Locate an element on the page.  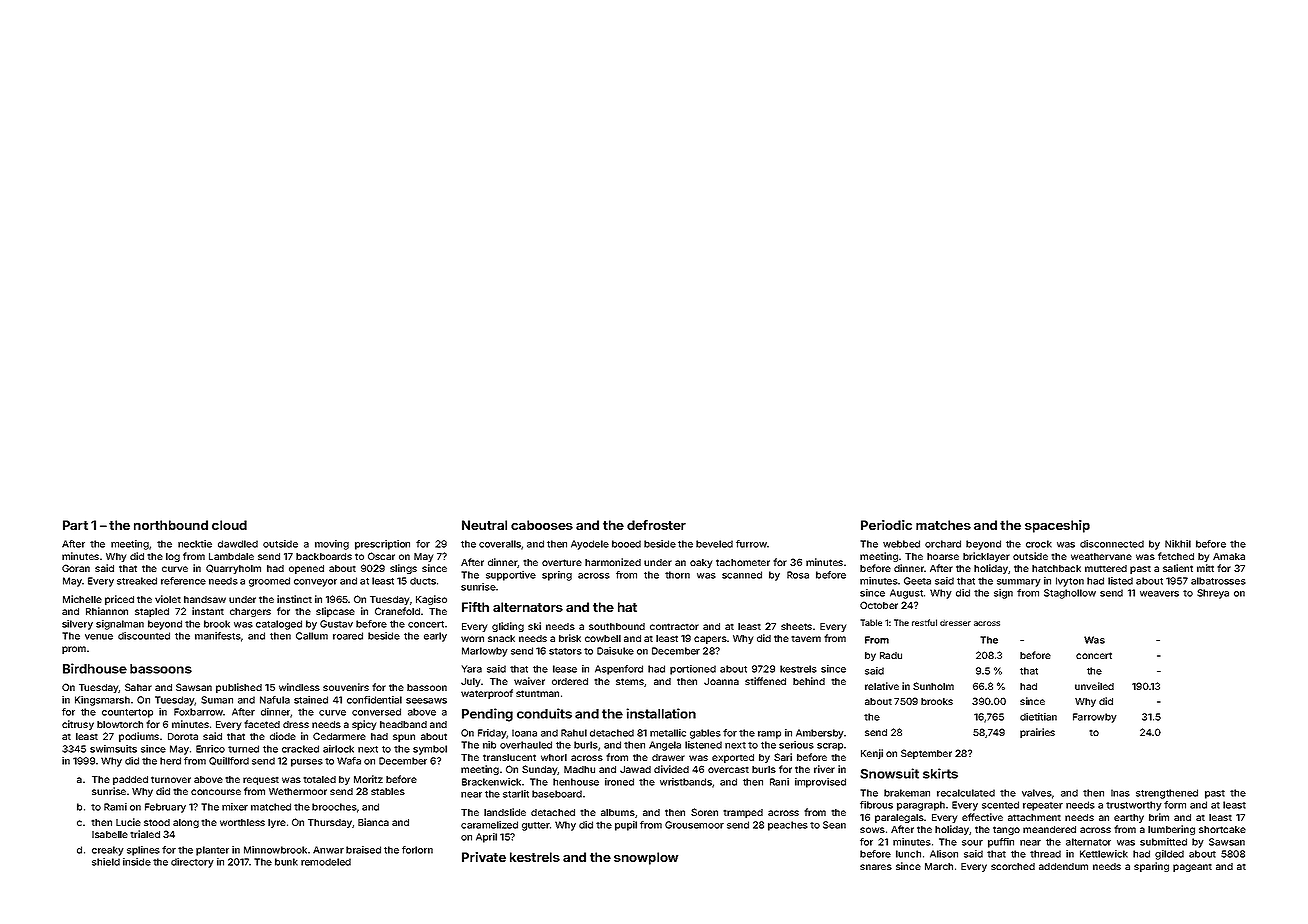
snares is located at coordinates (876, 867).
